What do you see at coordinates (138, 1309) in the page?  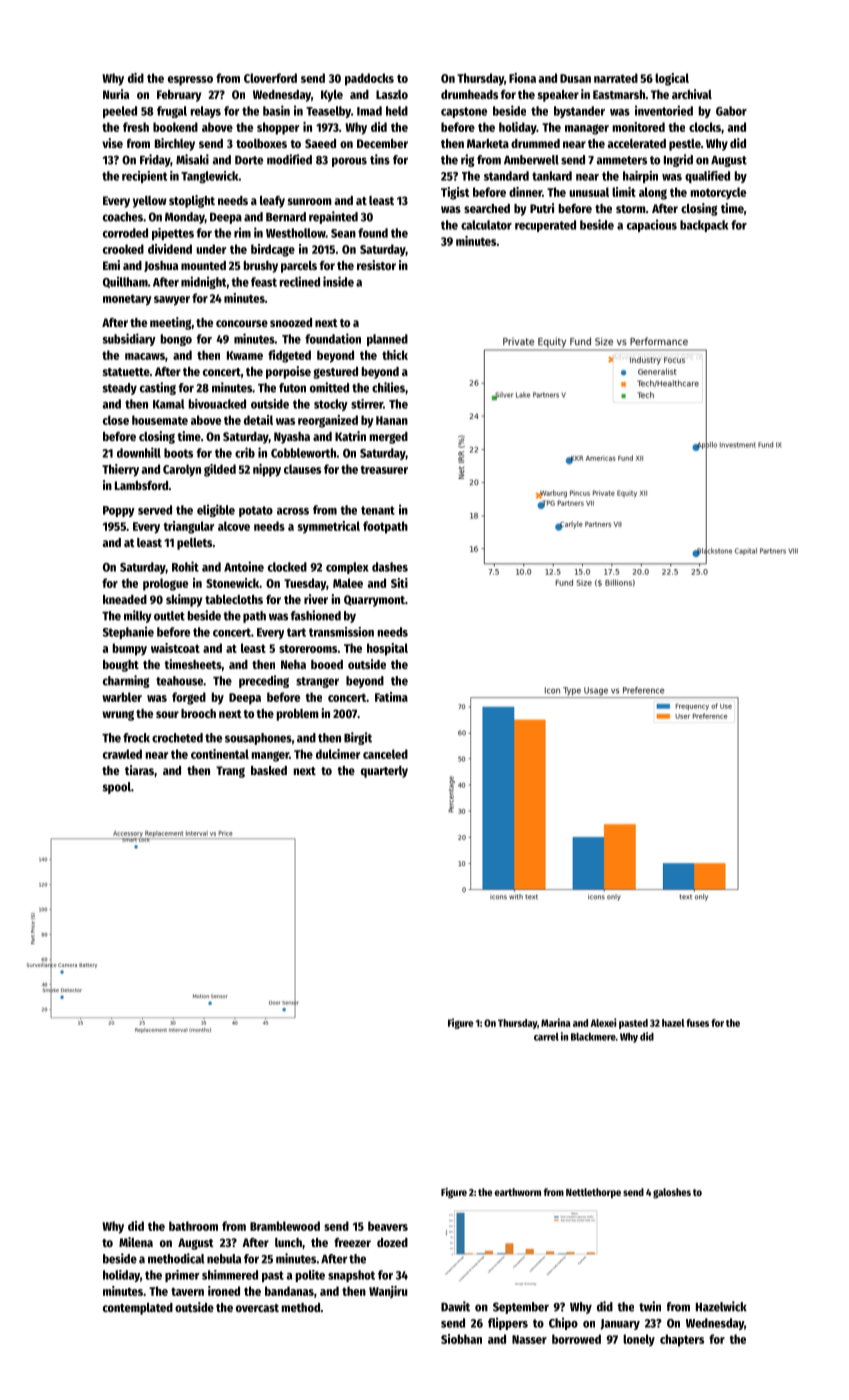 I see `contemplated` at bounding box center [138, 1309].
